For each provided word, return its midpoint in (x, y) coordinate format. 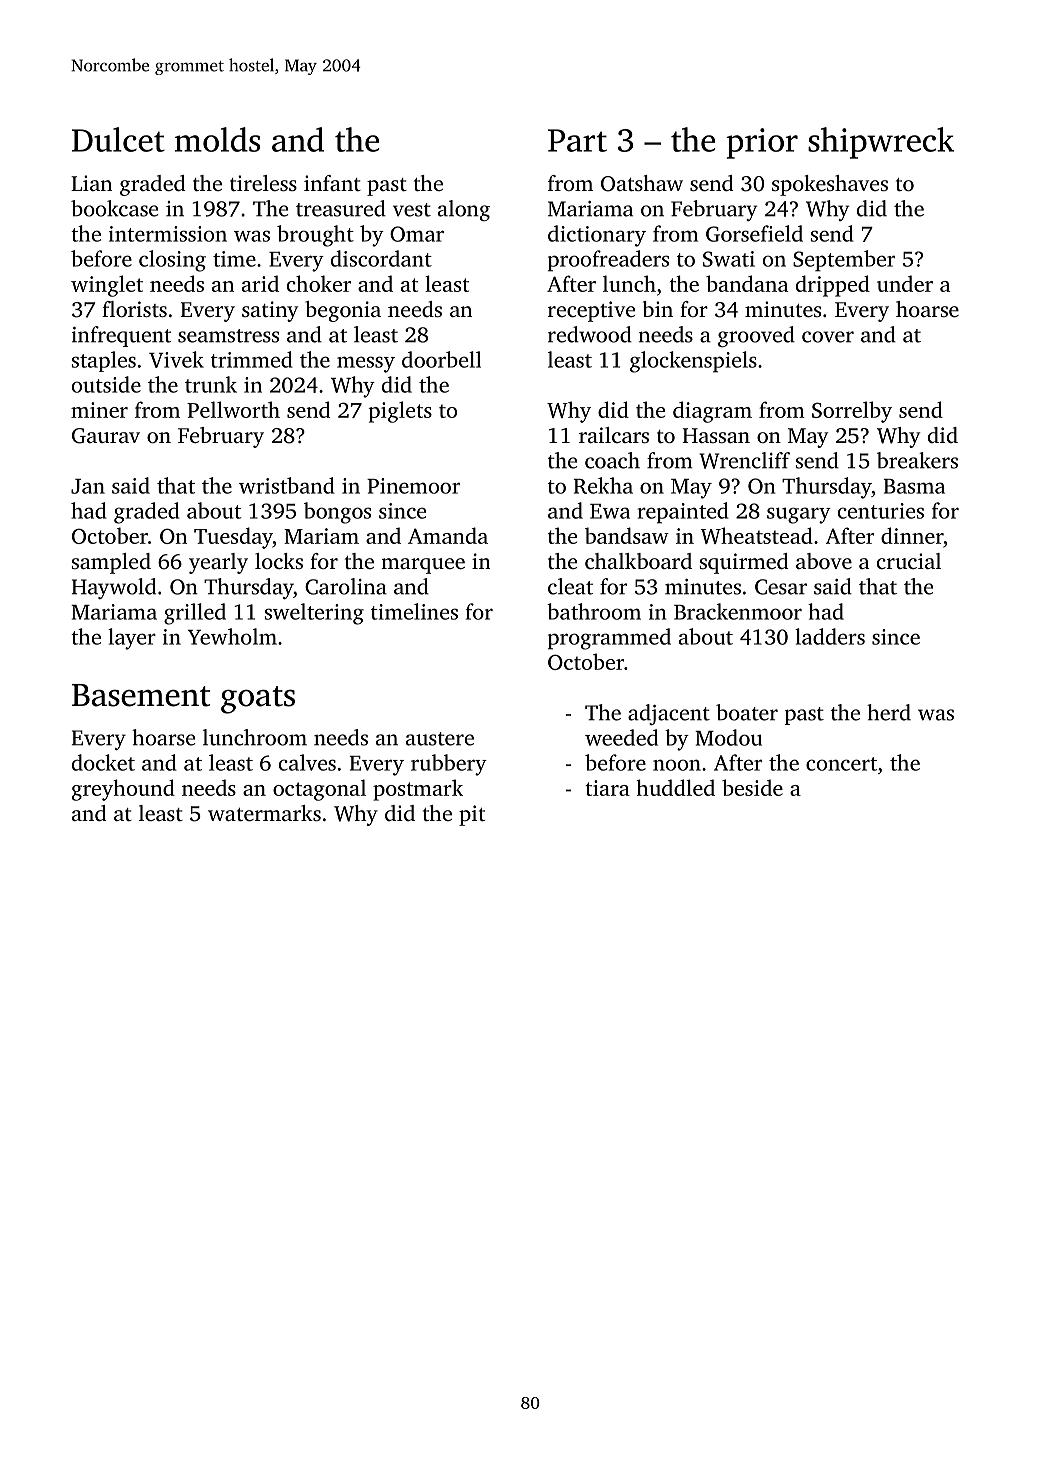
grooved (756, 336)
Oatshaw (642, 183)
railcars (614, 435)
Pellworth (233, 409)
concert (841, 764)
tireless (263, 183)
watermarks (264, 813)
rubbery (449, 765)
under (905, 283)
